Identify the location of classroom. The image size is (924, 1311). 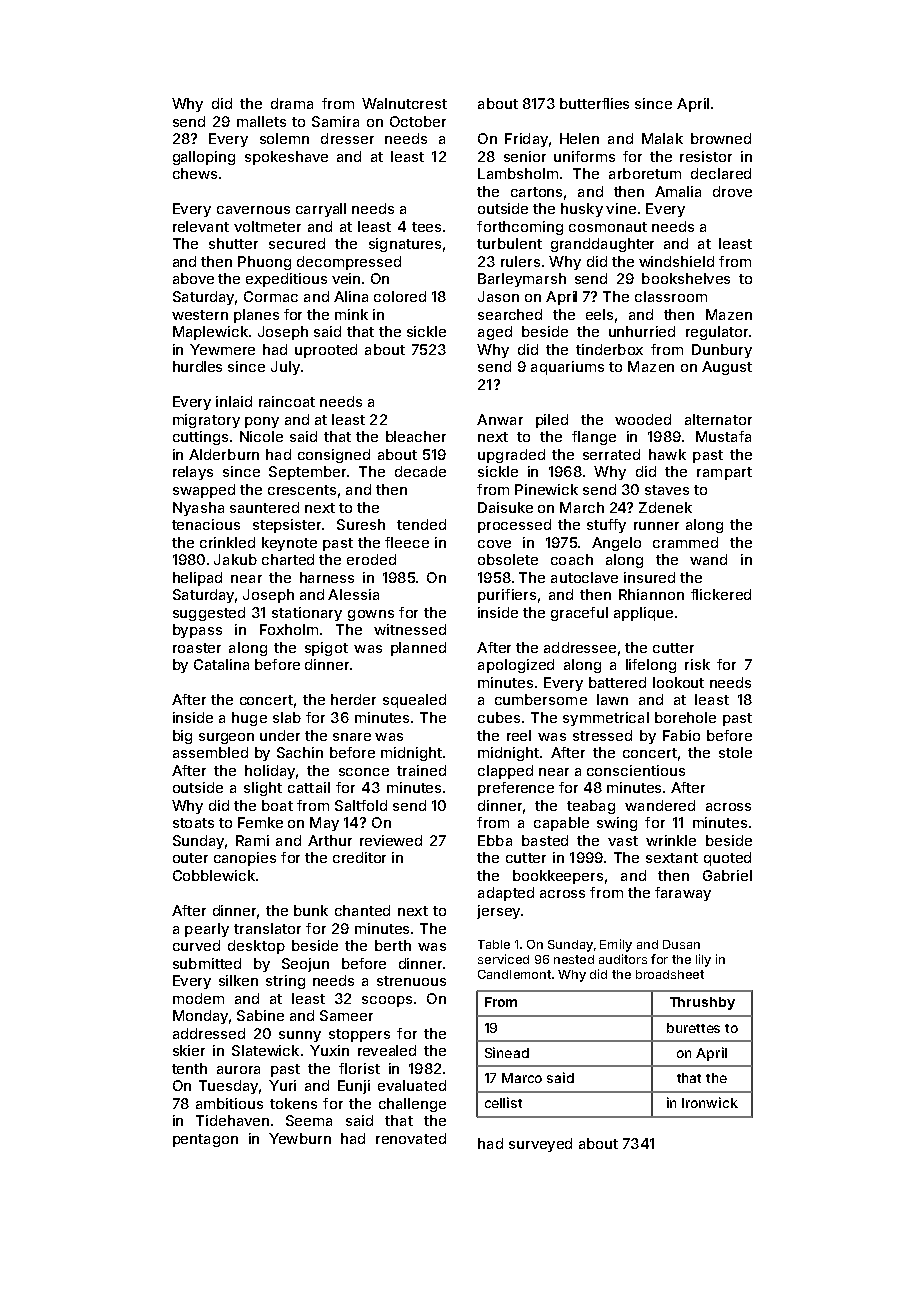
(671, 296).
